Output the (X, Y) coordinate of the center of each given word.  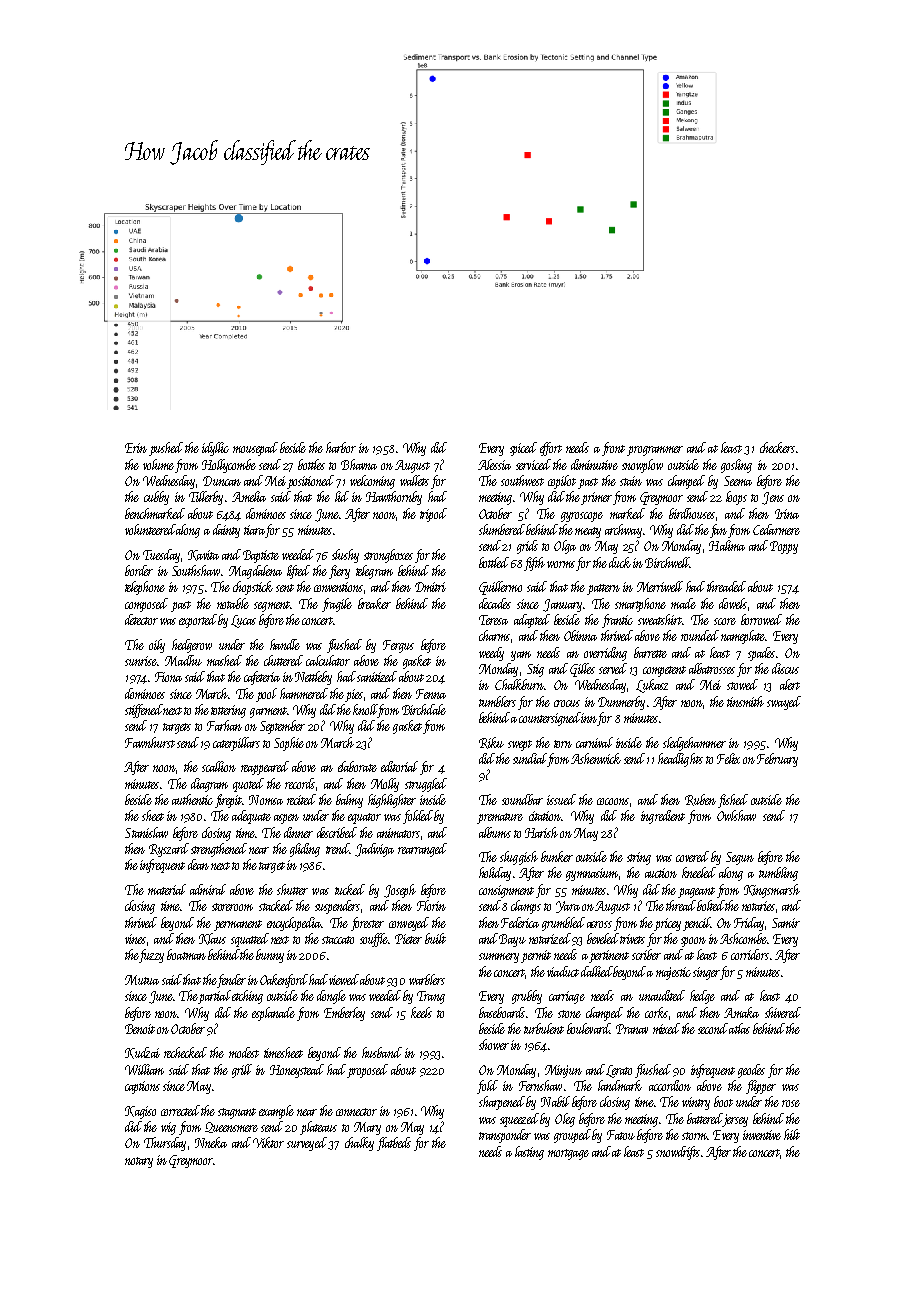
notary (139, 1162)
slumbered (502, 529)
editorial (399, 766)
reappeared (265, 768)
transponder (505, 1136)
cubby (156, 498)
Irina (787, 514)
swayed (784, 703)
